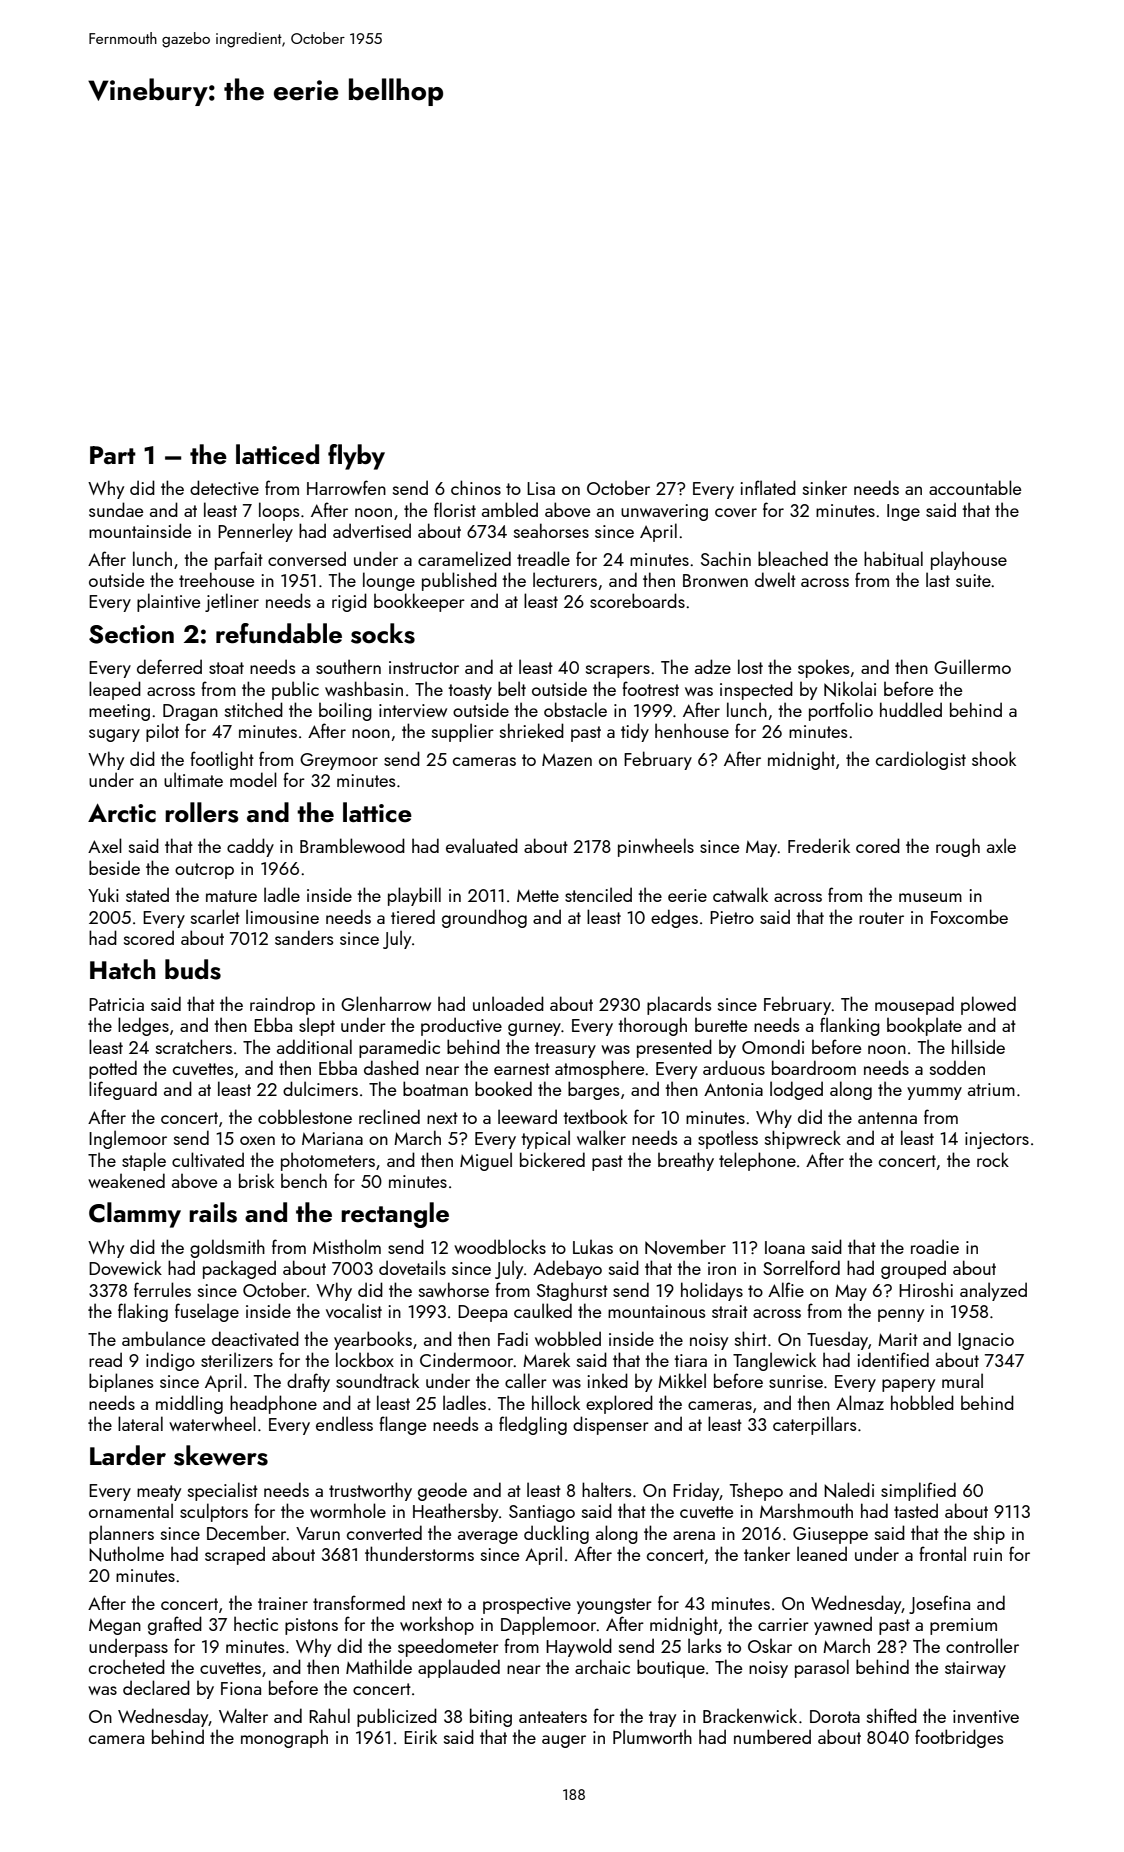  I want to click on footbridges, so click(959, 1738).
